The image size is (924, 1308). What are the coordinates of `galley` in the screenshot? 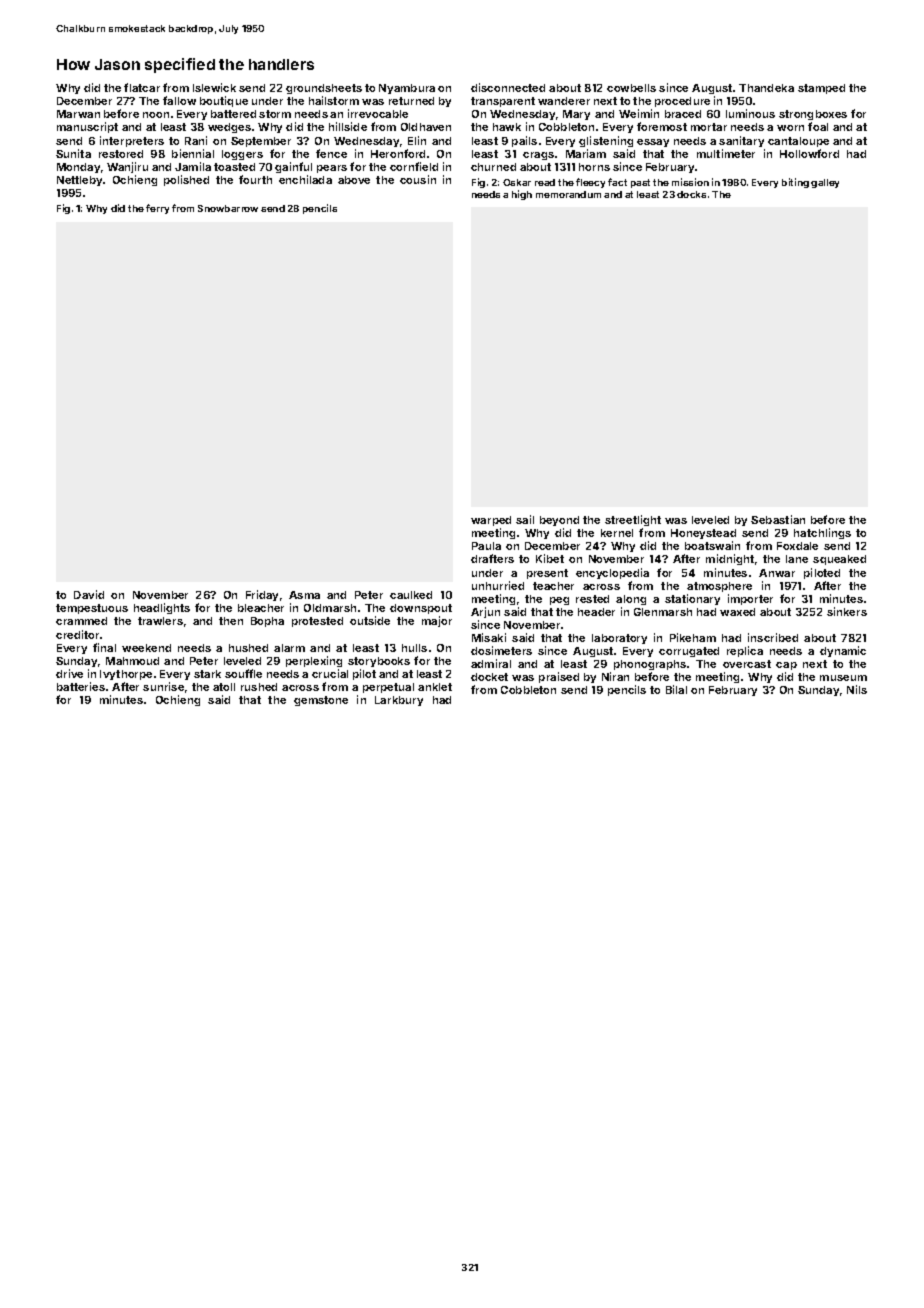 It's located at (825, 183).
